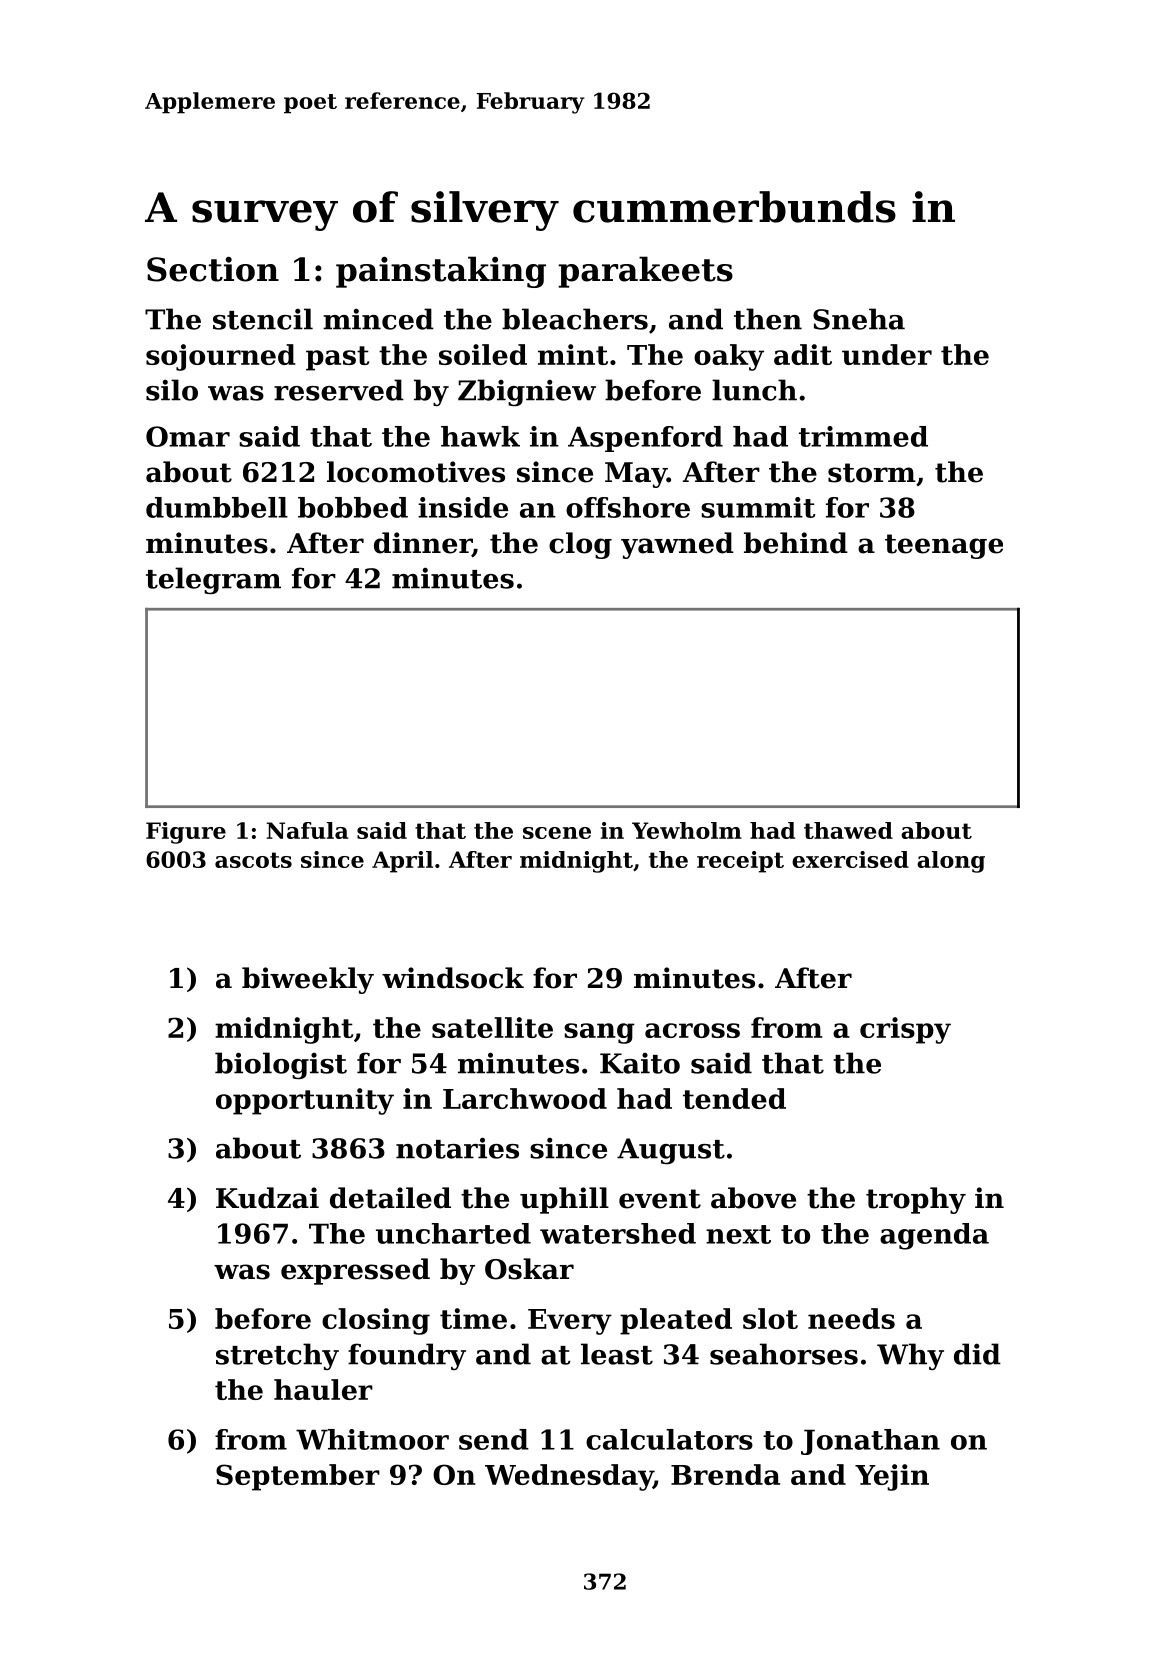 Image resolution: width=1165 pixels, height=1654 pixels. Describe the element at coordinates (186, 833) in the screenshot. I see `Figure` at that location.
